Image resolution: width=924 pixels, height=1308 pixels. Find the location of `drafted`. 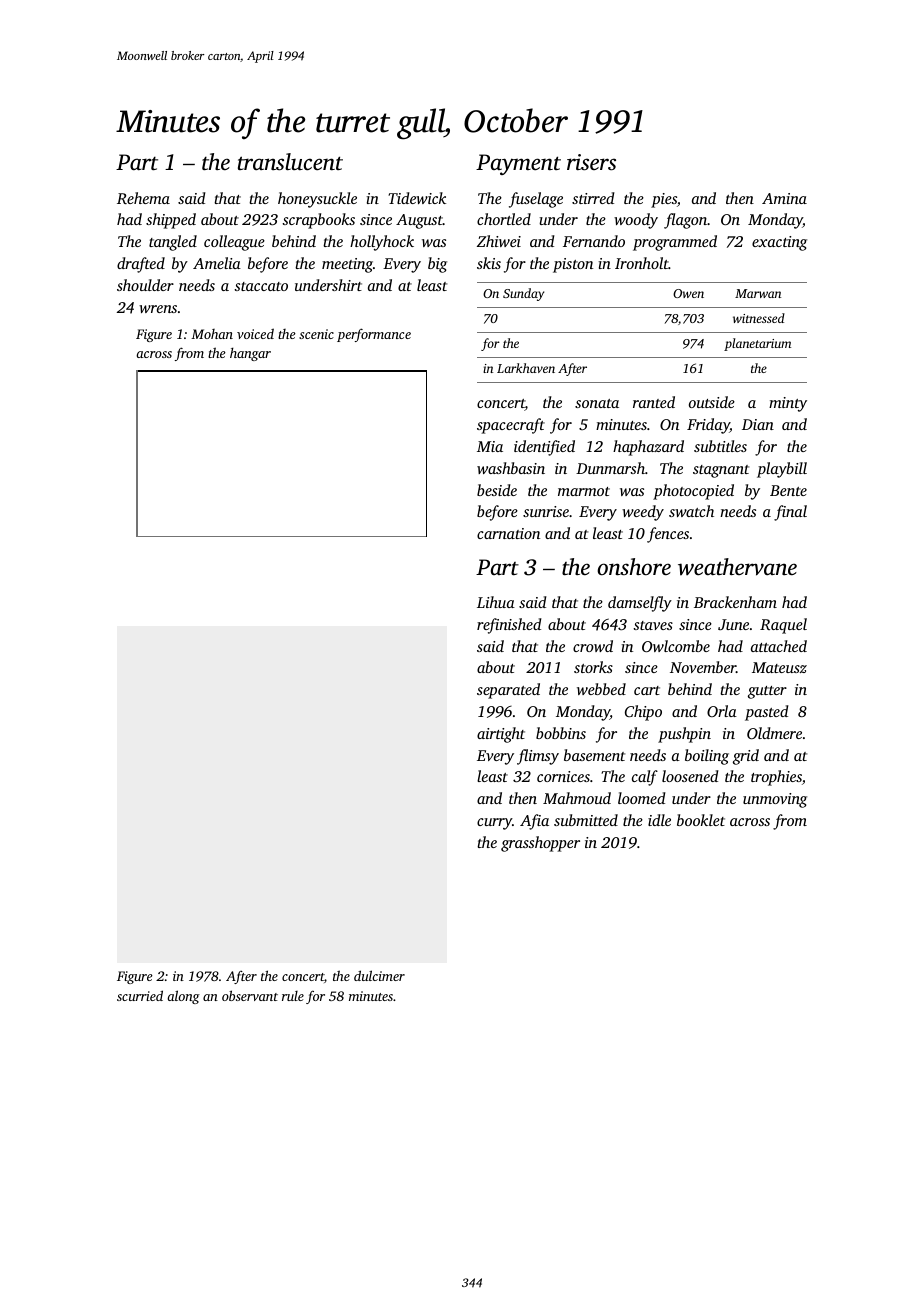

drafted is located at coordinates (141, 265).
